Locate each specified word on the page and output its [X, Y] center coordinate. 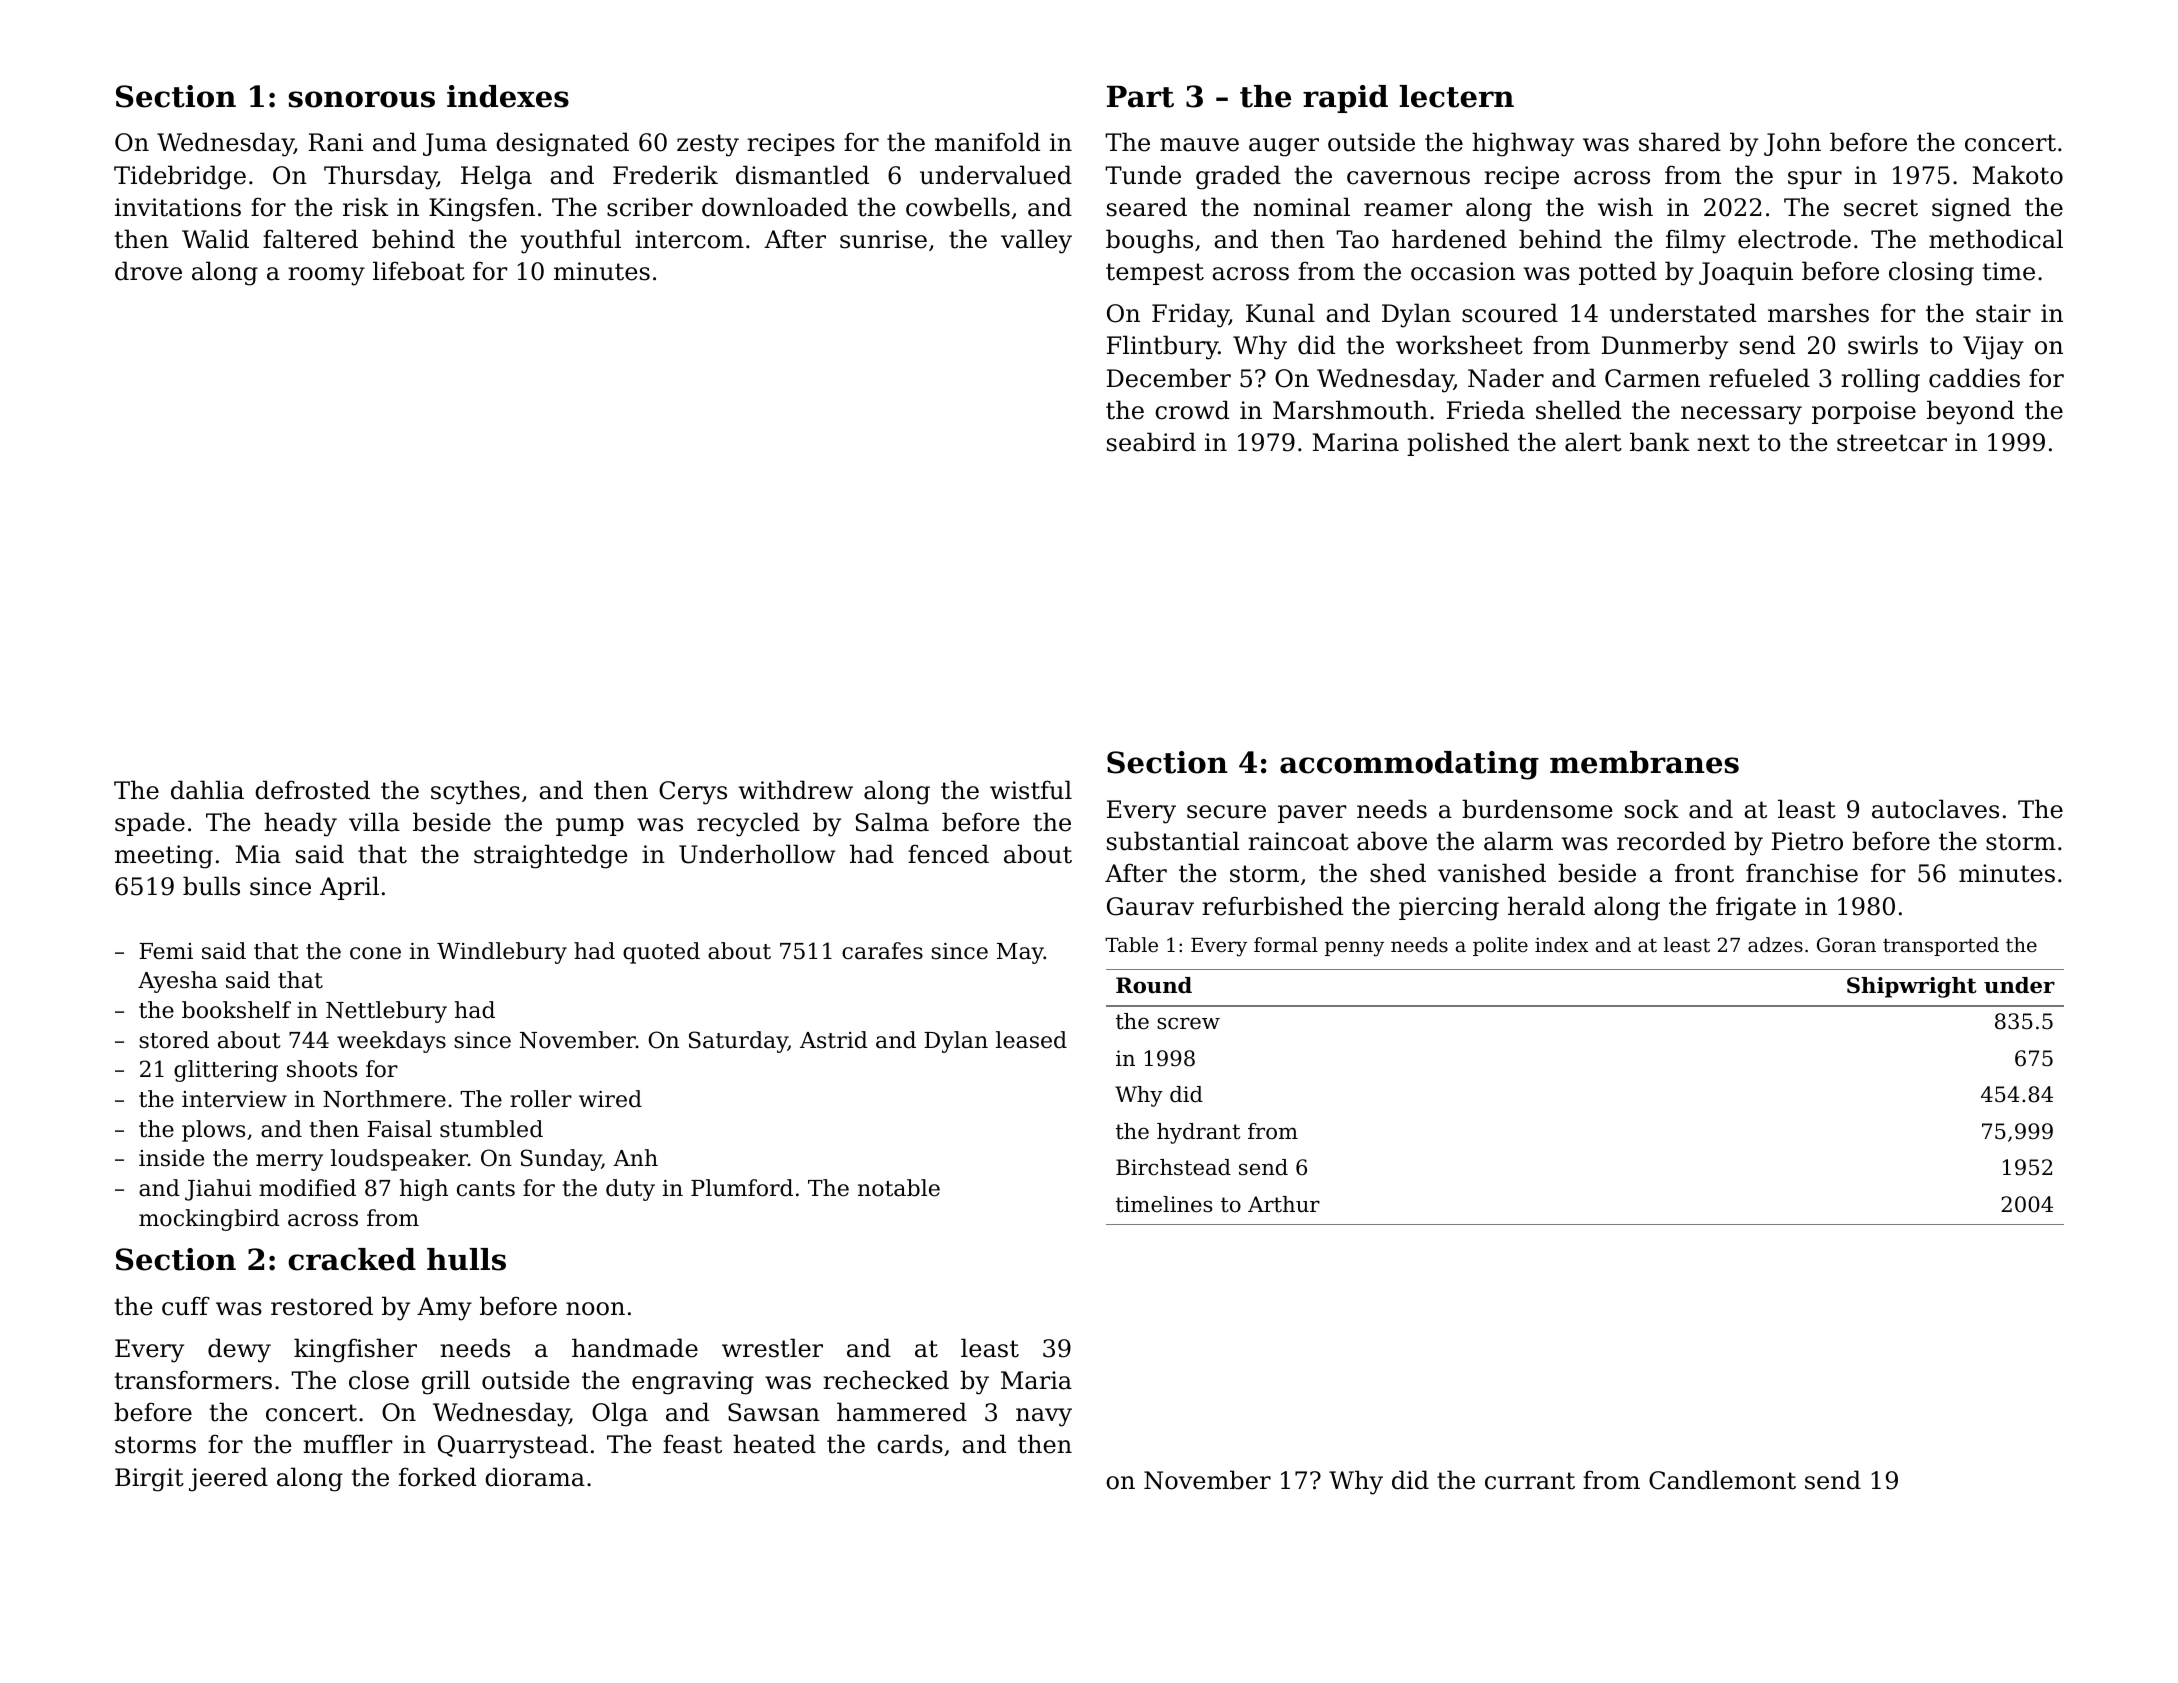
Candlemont [1722, 1480]
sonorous [362, 99]
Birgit [149, 1480]
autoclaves [1935, 809]
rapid [1345, 99]
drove [148, 271]
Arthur [1284, 1204]
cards [910, 1444]
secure [1226, 812]
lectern [1456, 96]
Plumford [742, 1188]
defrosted [312, 790]
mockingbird [209, 1220]
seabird [1151, 442]
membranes [1644, 762]
